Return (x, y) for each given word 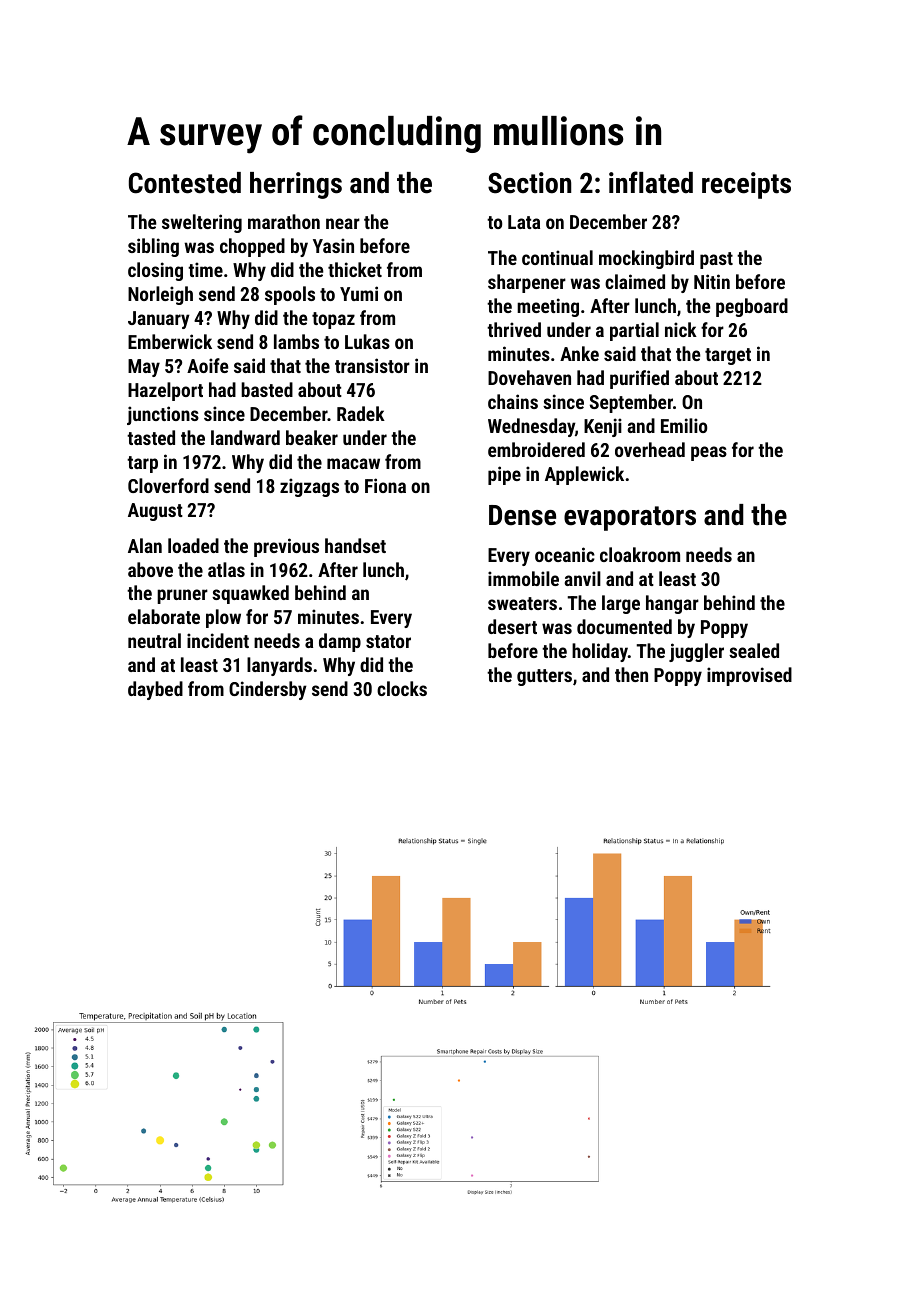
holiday (600, 652)
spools (290, 295)
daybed (155, 690)
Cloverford (168, 485)
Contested (185, 183)
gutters (544, 677)
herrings (296, 185)
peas (709, 453)
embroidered (536, 449)
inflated (651, 182)
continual (557, 257)
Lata (524, 222)
